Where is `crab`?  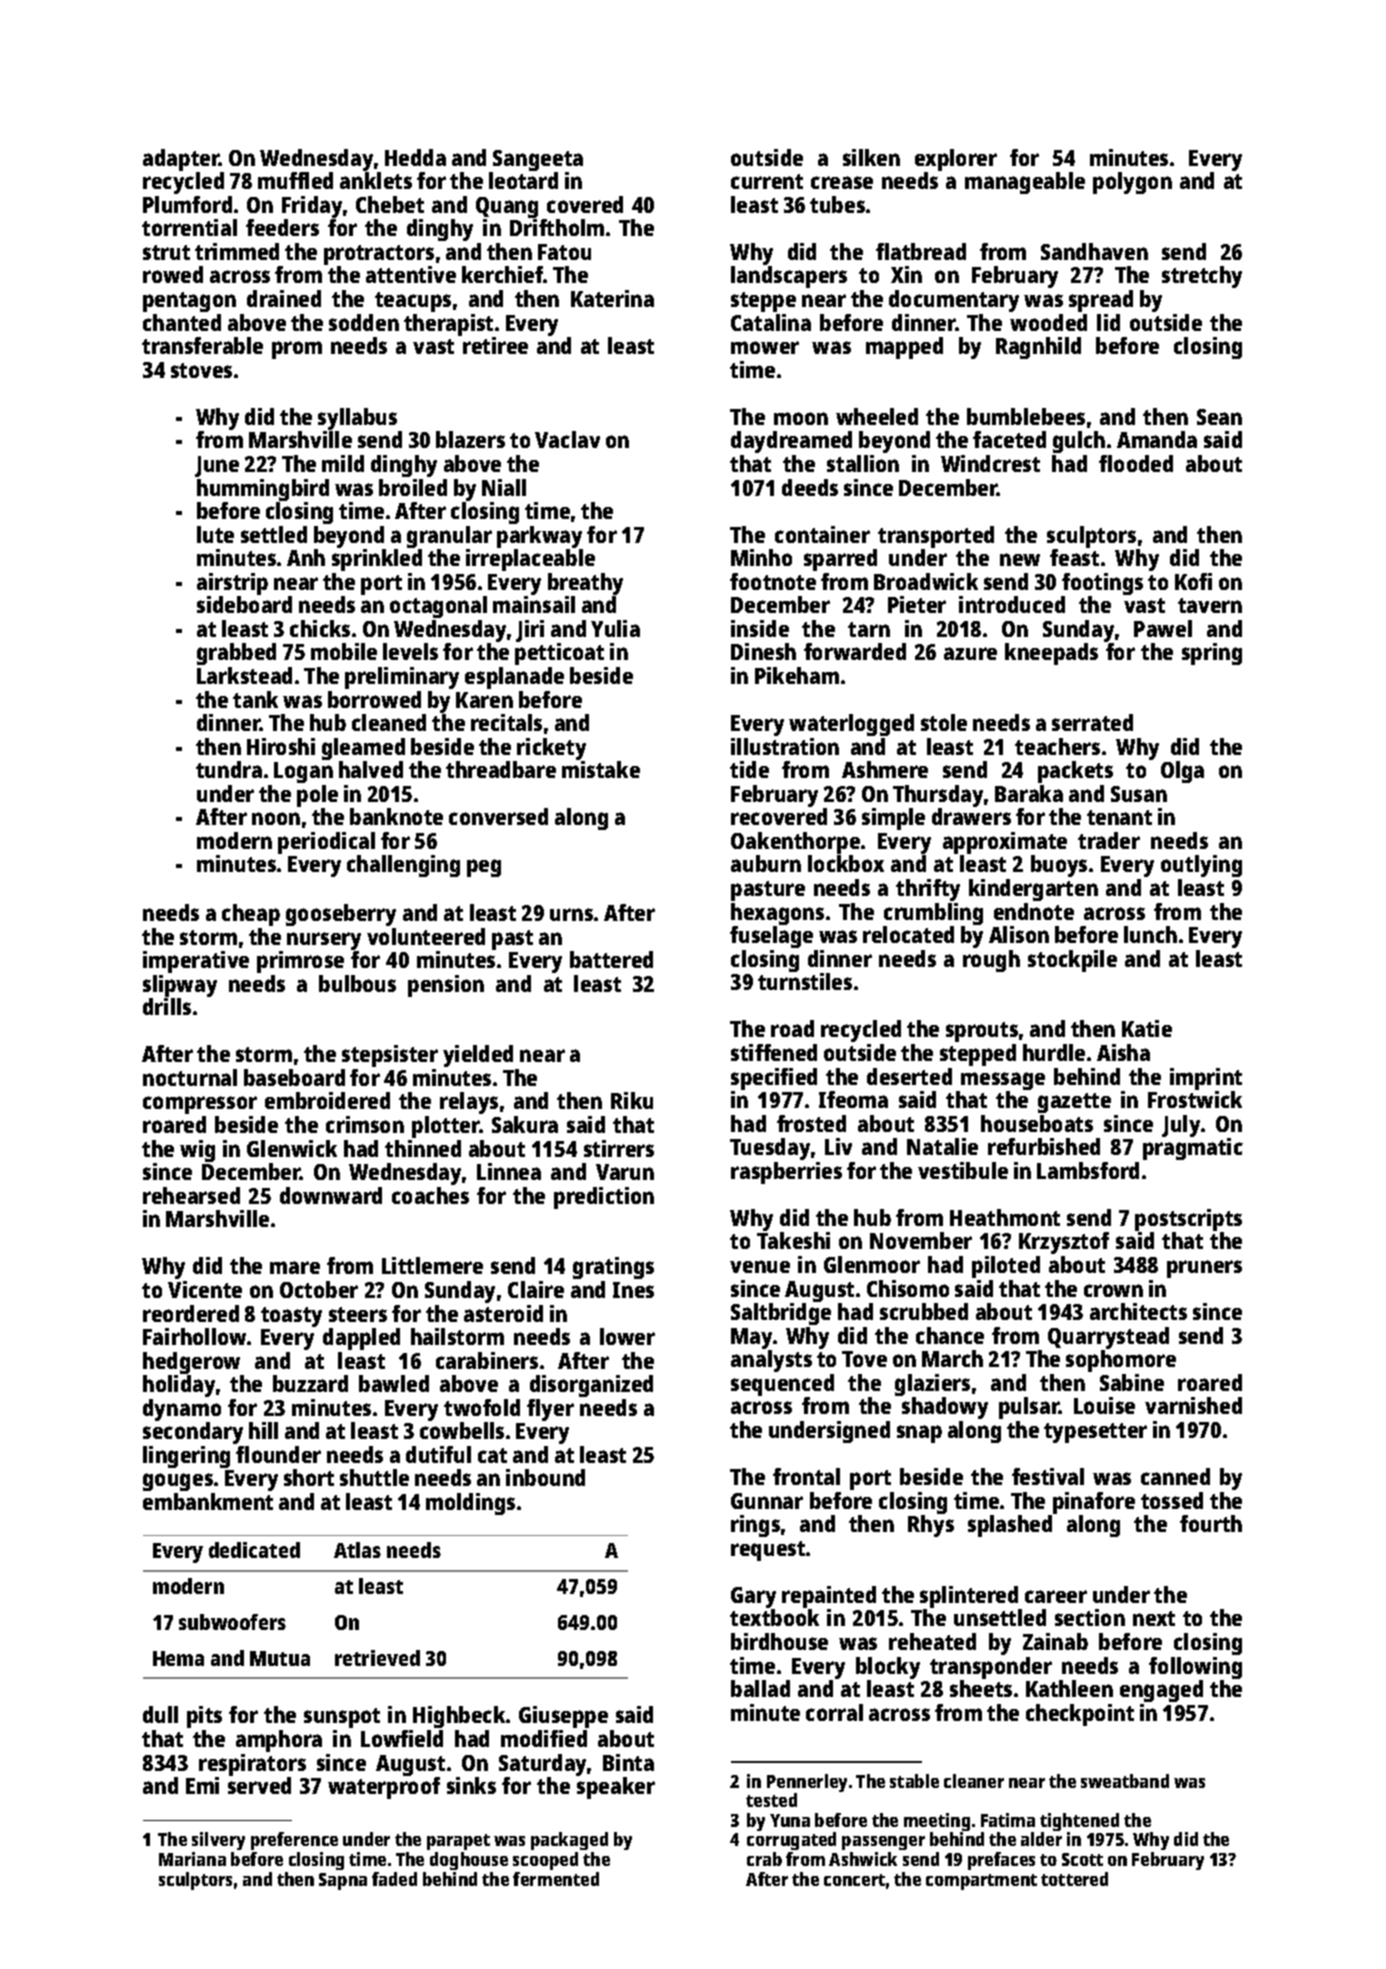
crab is located at coordinates (764, 1859).
